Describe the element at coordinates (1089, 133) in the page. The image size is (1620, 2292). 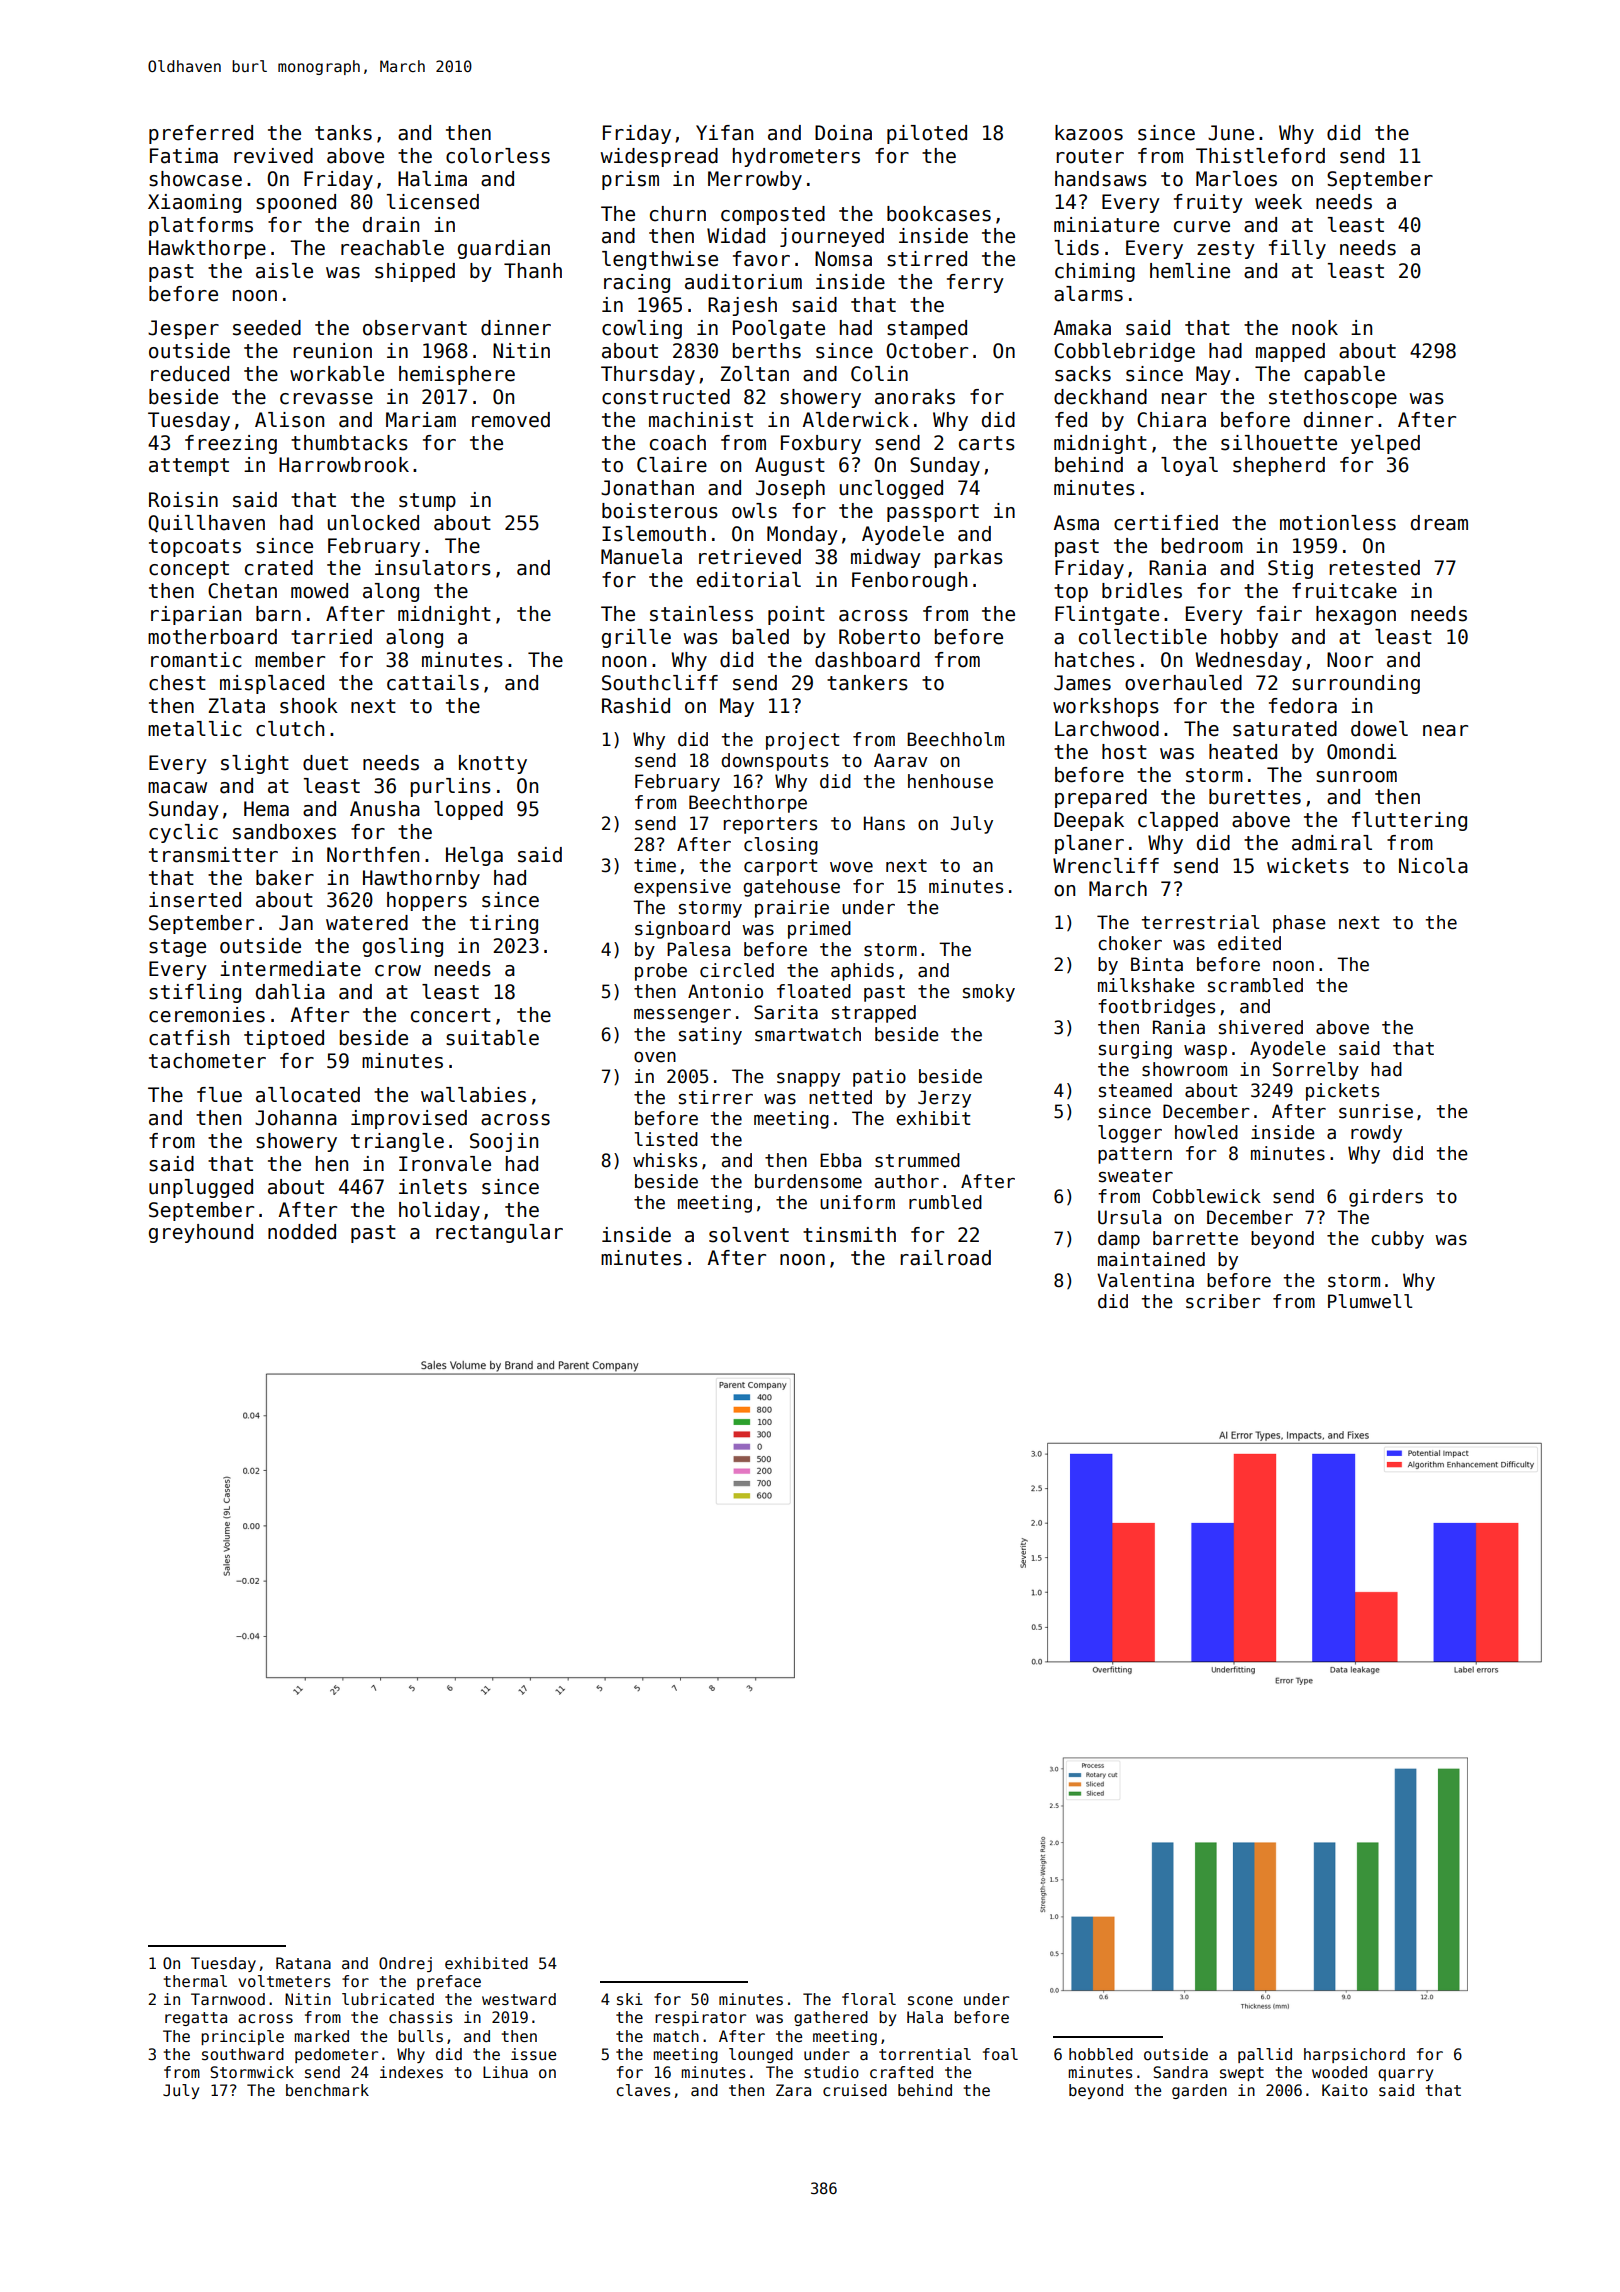
I see `kazoos` at that location.
